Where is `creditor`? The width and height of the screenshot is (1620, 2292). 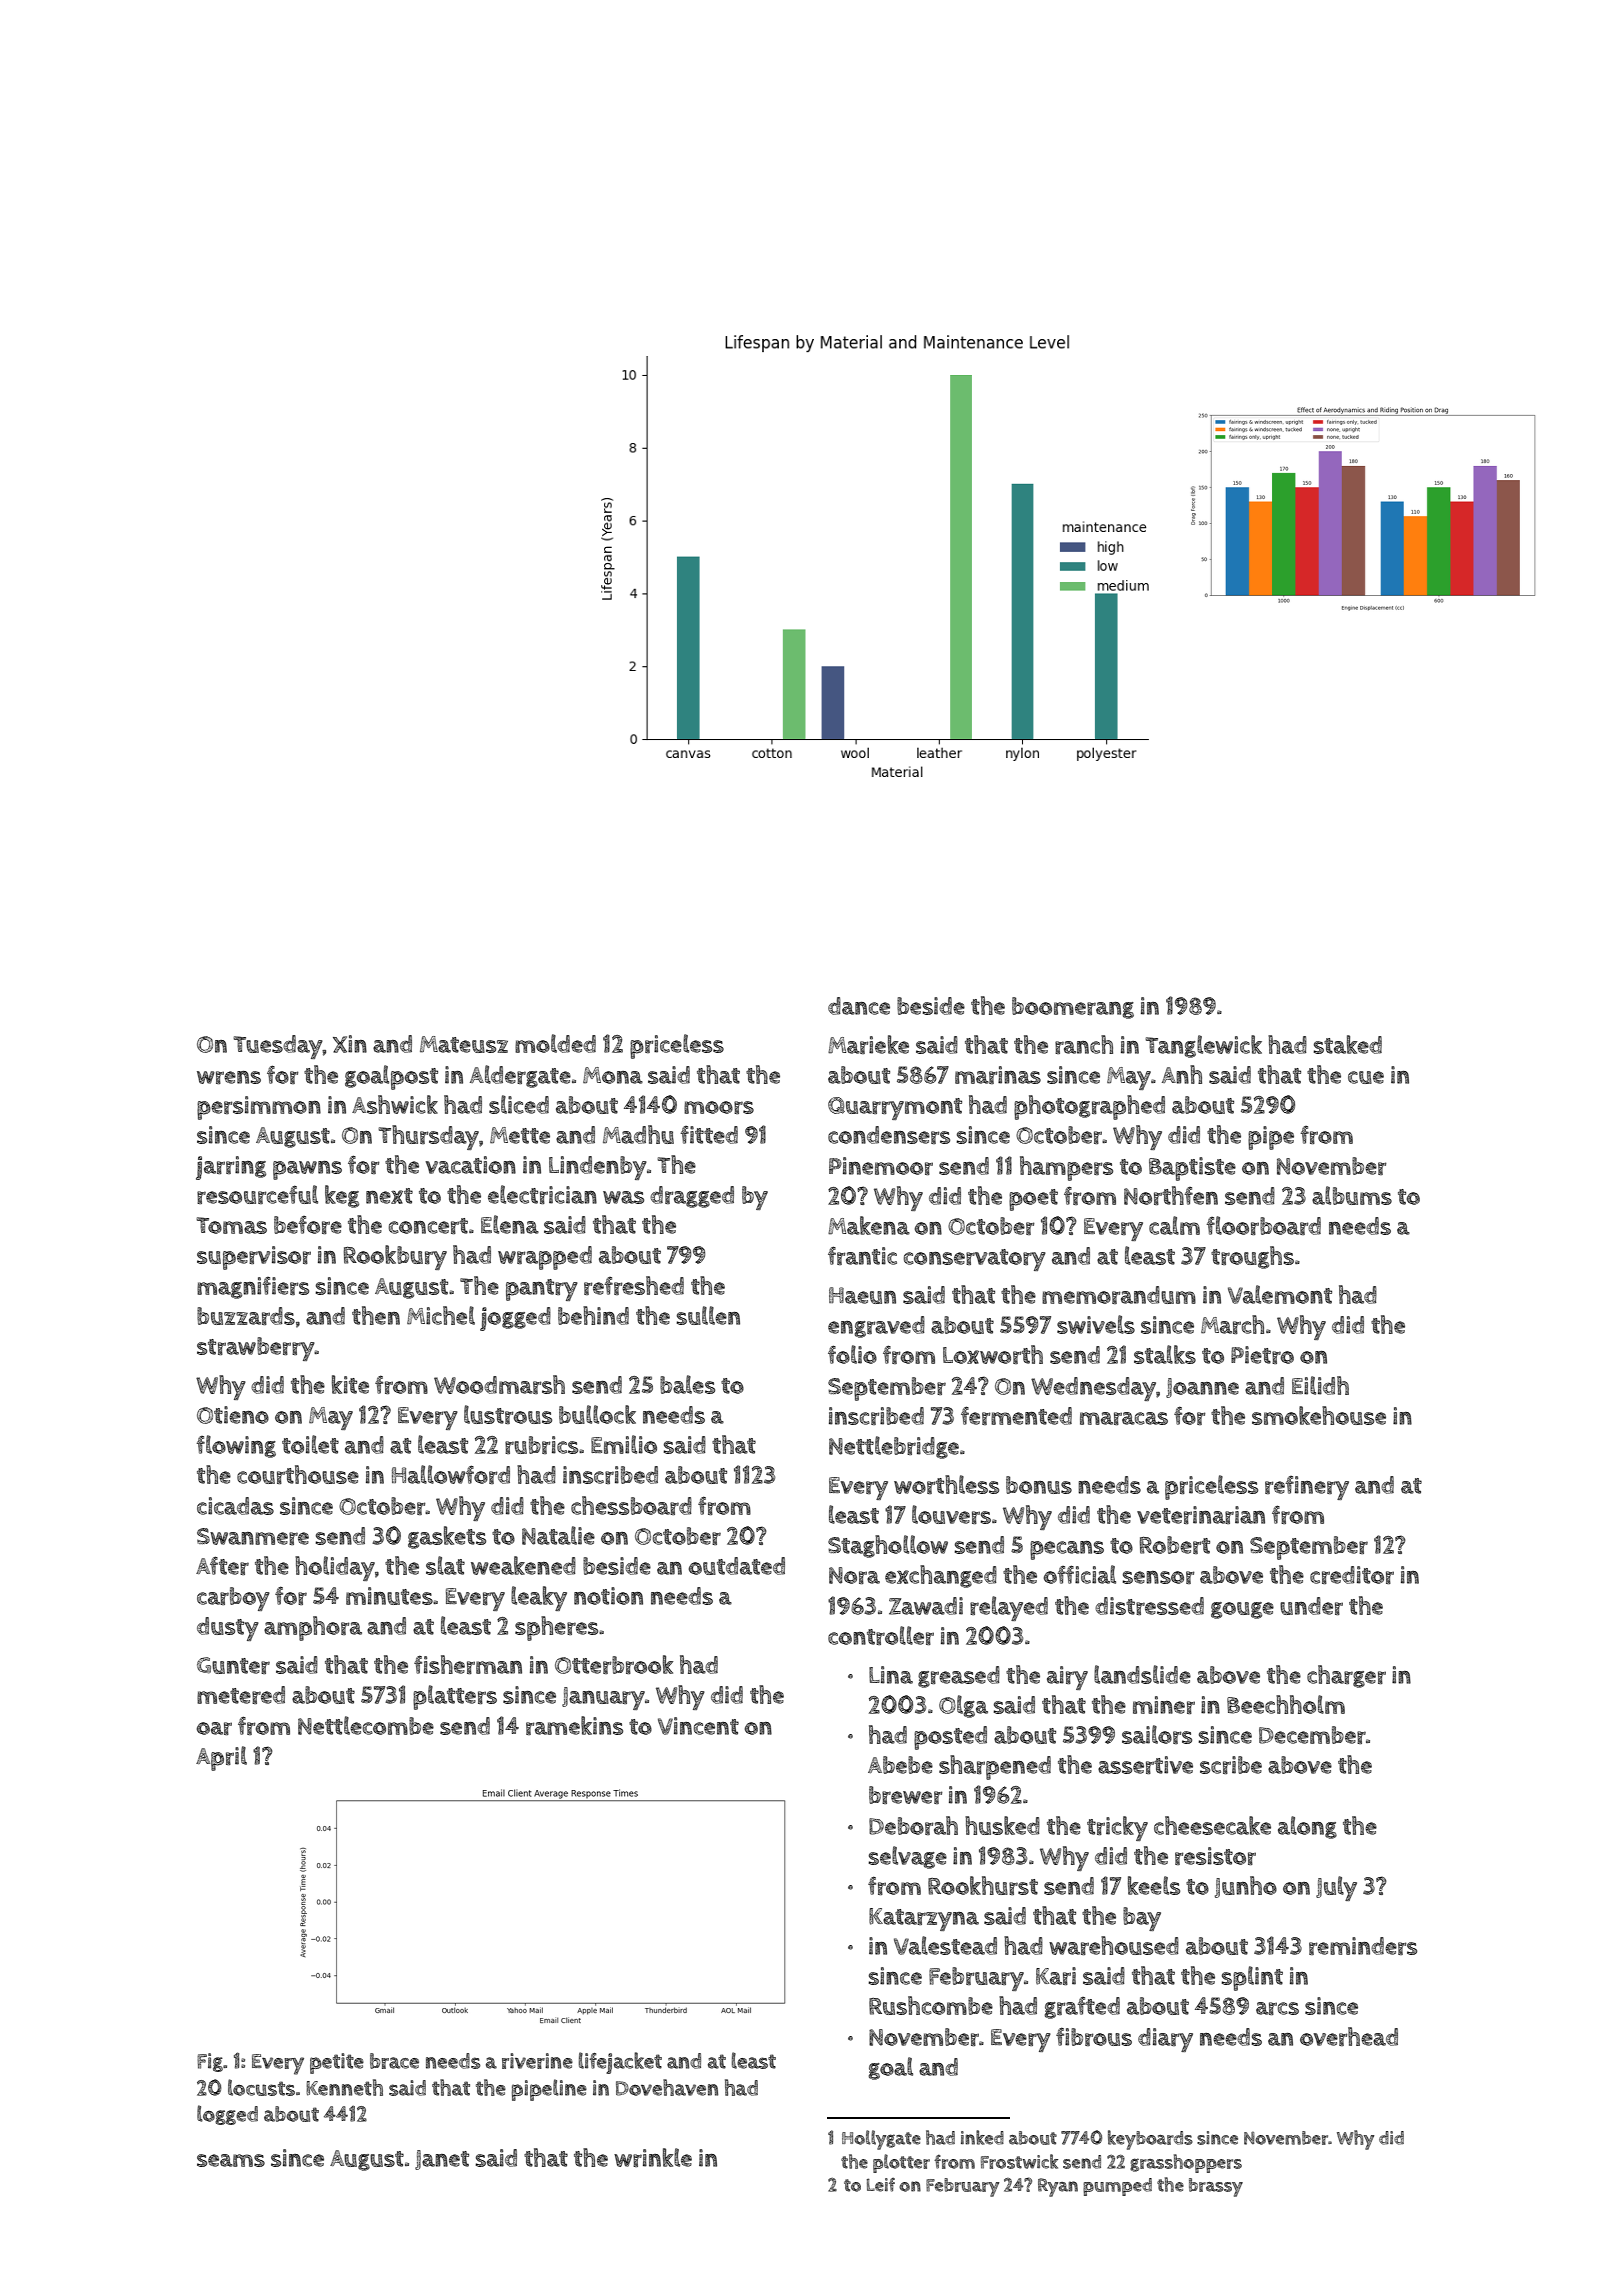
creditor is located at coordinates (1352, 1575).
